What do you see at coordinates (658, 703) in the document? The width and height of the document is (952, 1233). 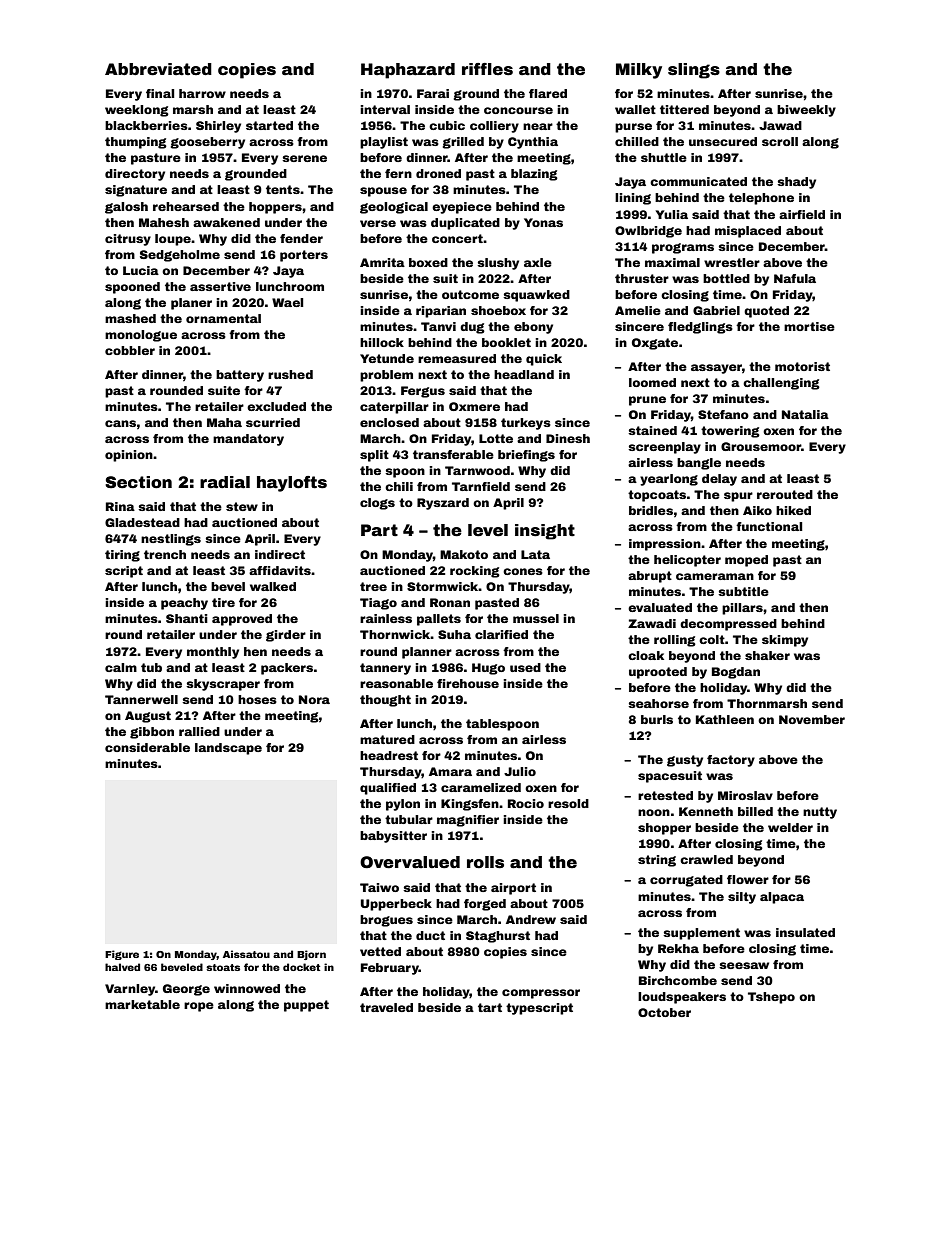 I see `seahorse` at bounding box center [658, 703].
